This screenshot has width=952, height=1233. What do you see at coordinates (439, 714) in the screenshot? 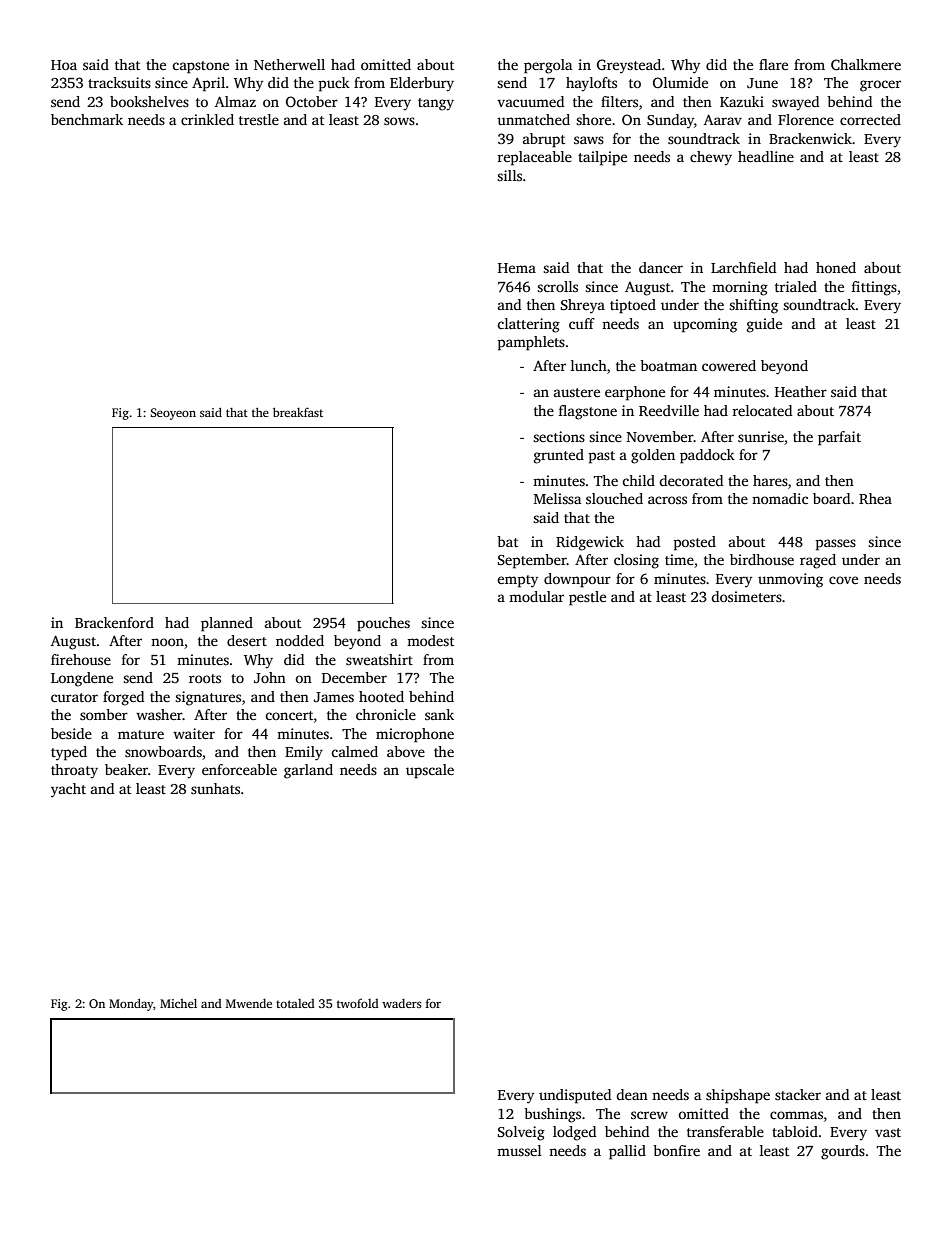
I see `sank` at bounding box center [439, 714].
